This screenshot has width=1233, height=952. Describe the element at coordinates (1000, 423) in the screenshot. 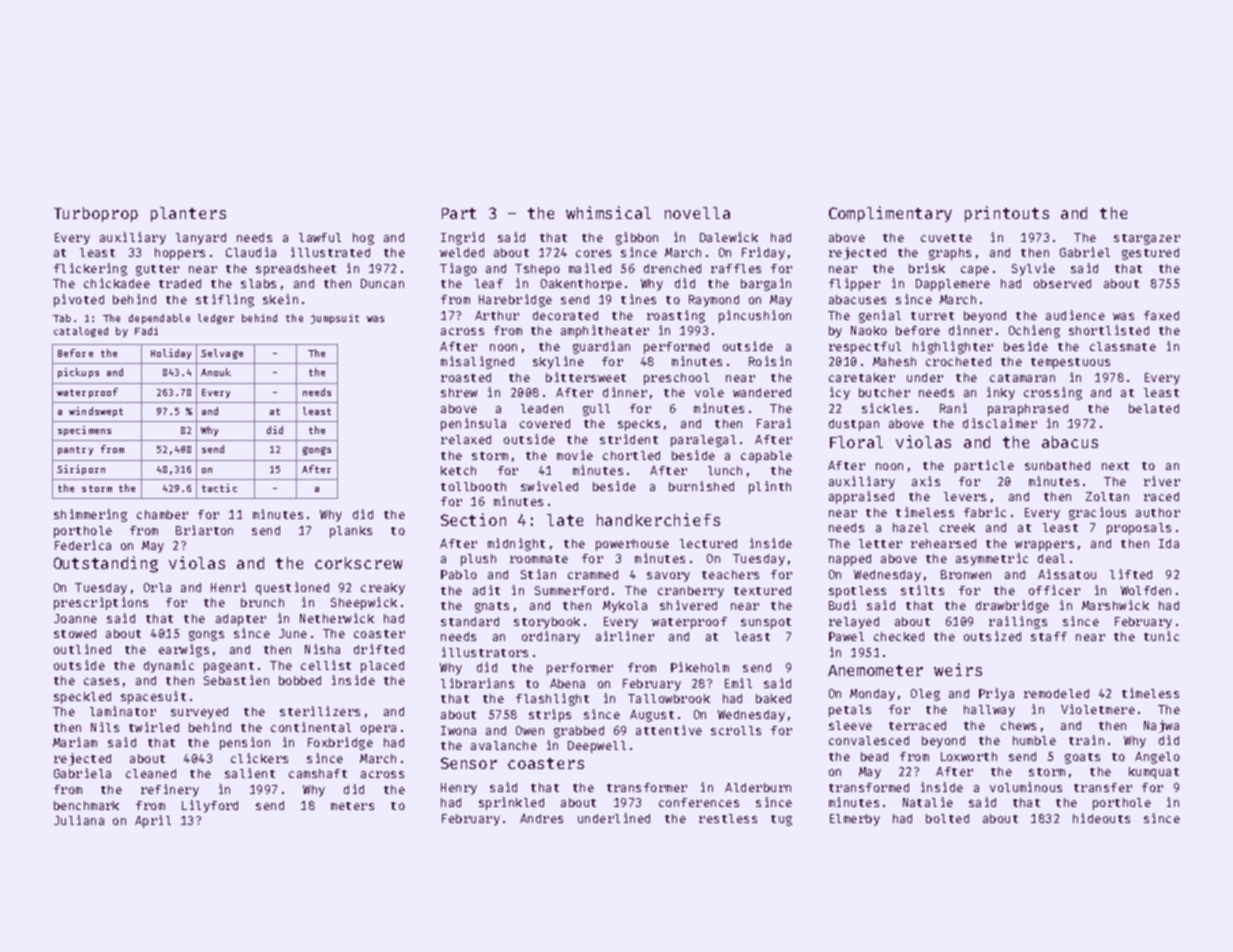

I see `disclaimer` at that location.
